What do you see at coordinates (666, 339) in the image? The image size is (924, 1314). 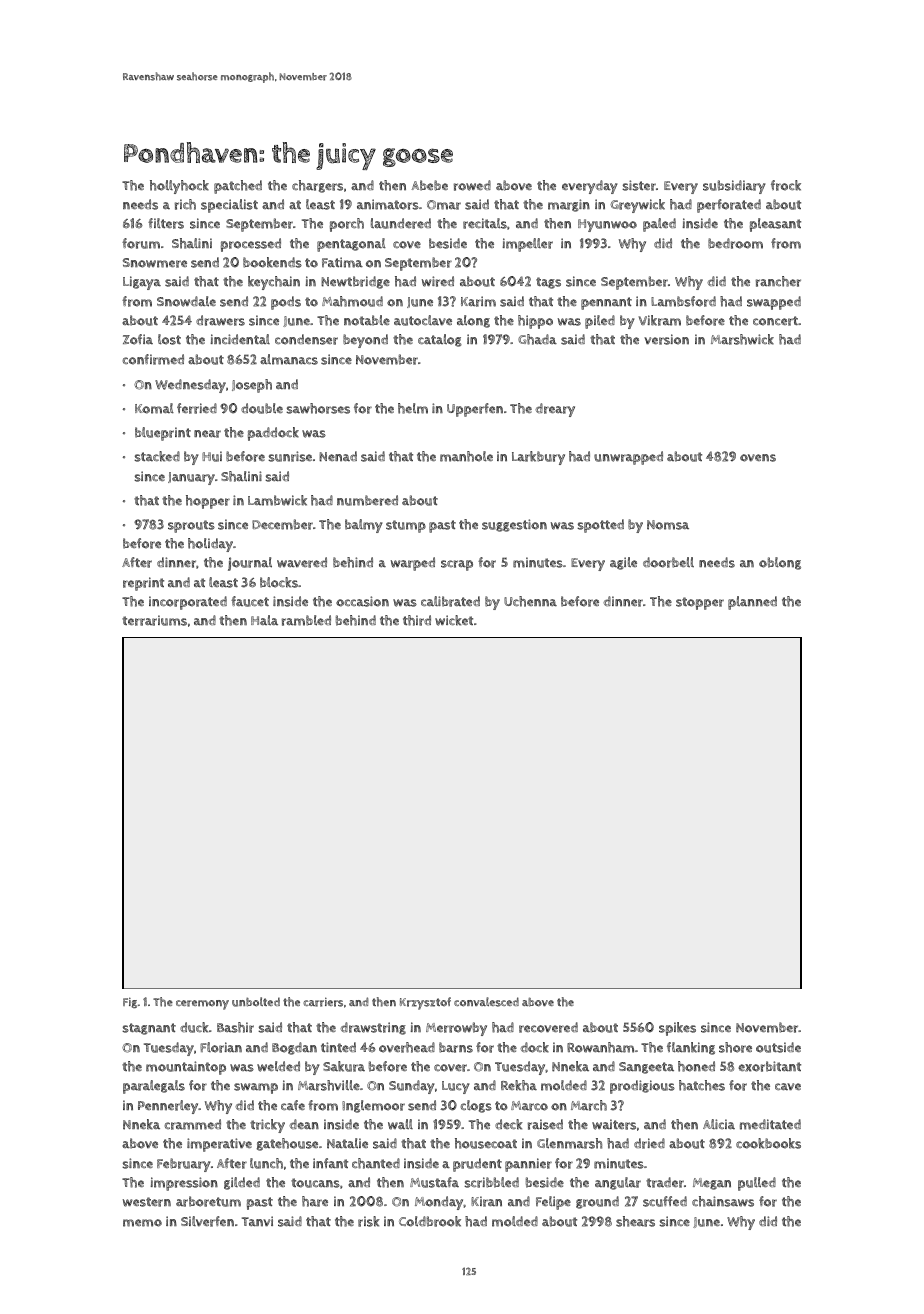 I see `version` at bounding box center [666, 339].
